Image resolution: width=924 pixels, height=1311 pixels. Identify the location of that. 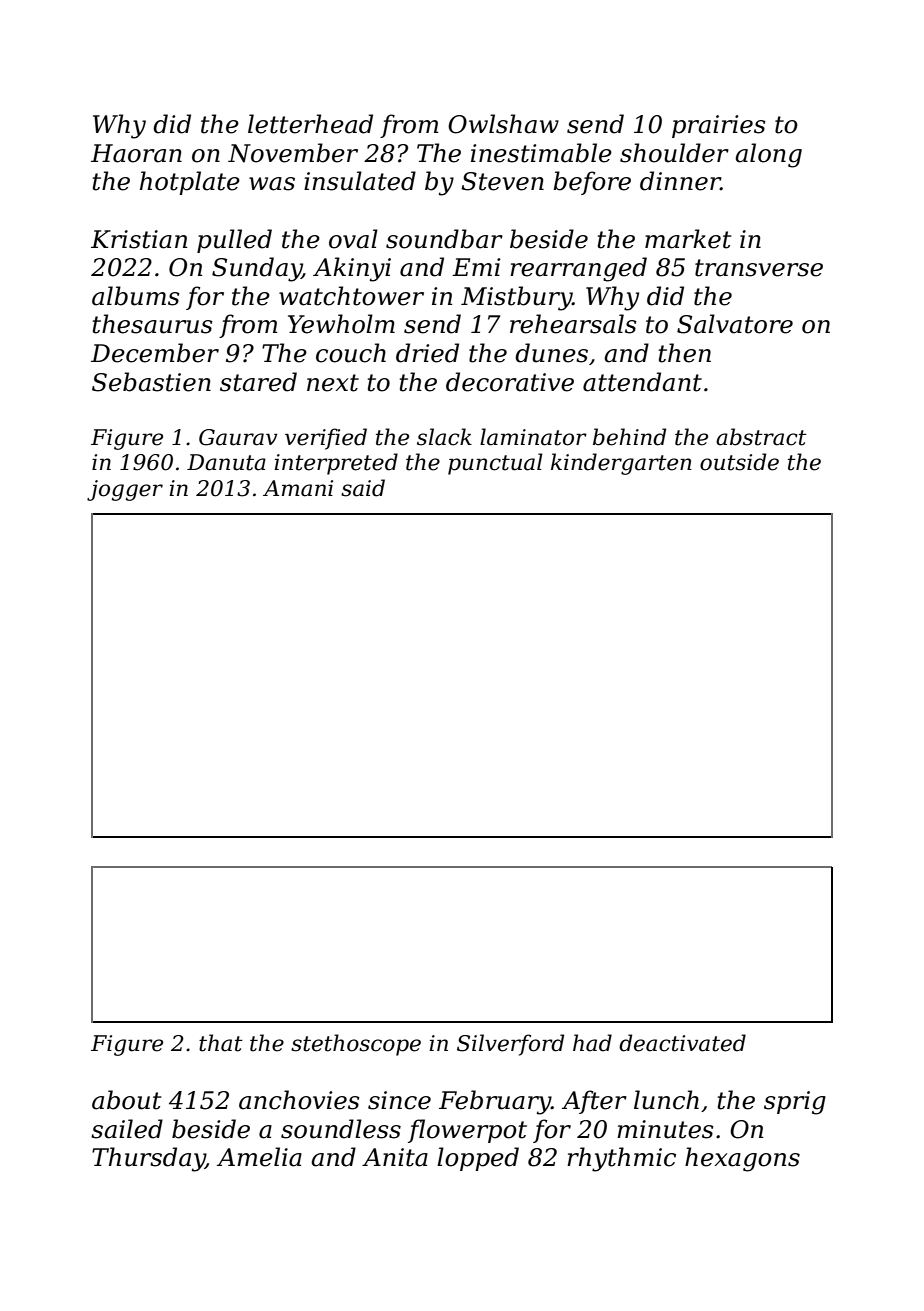
(221, 1043).
